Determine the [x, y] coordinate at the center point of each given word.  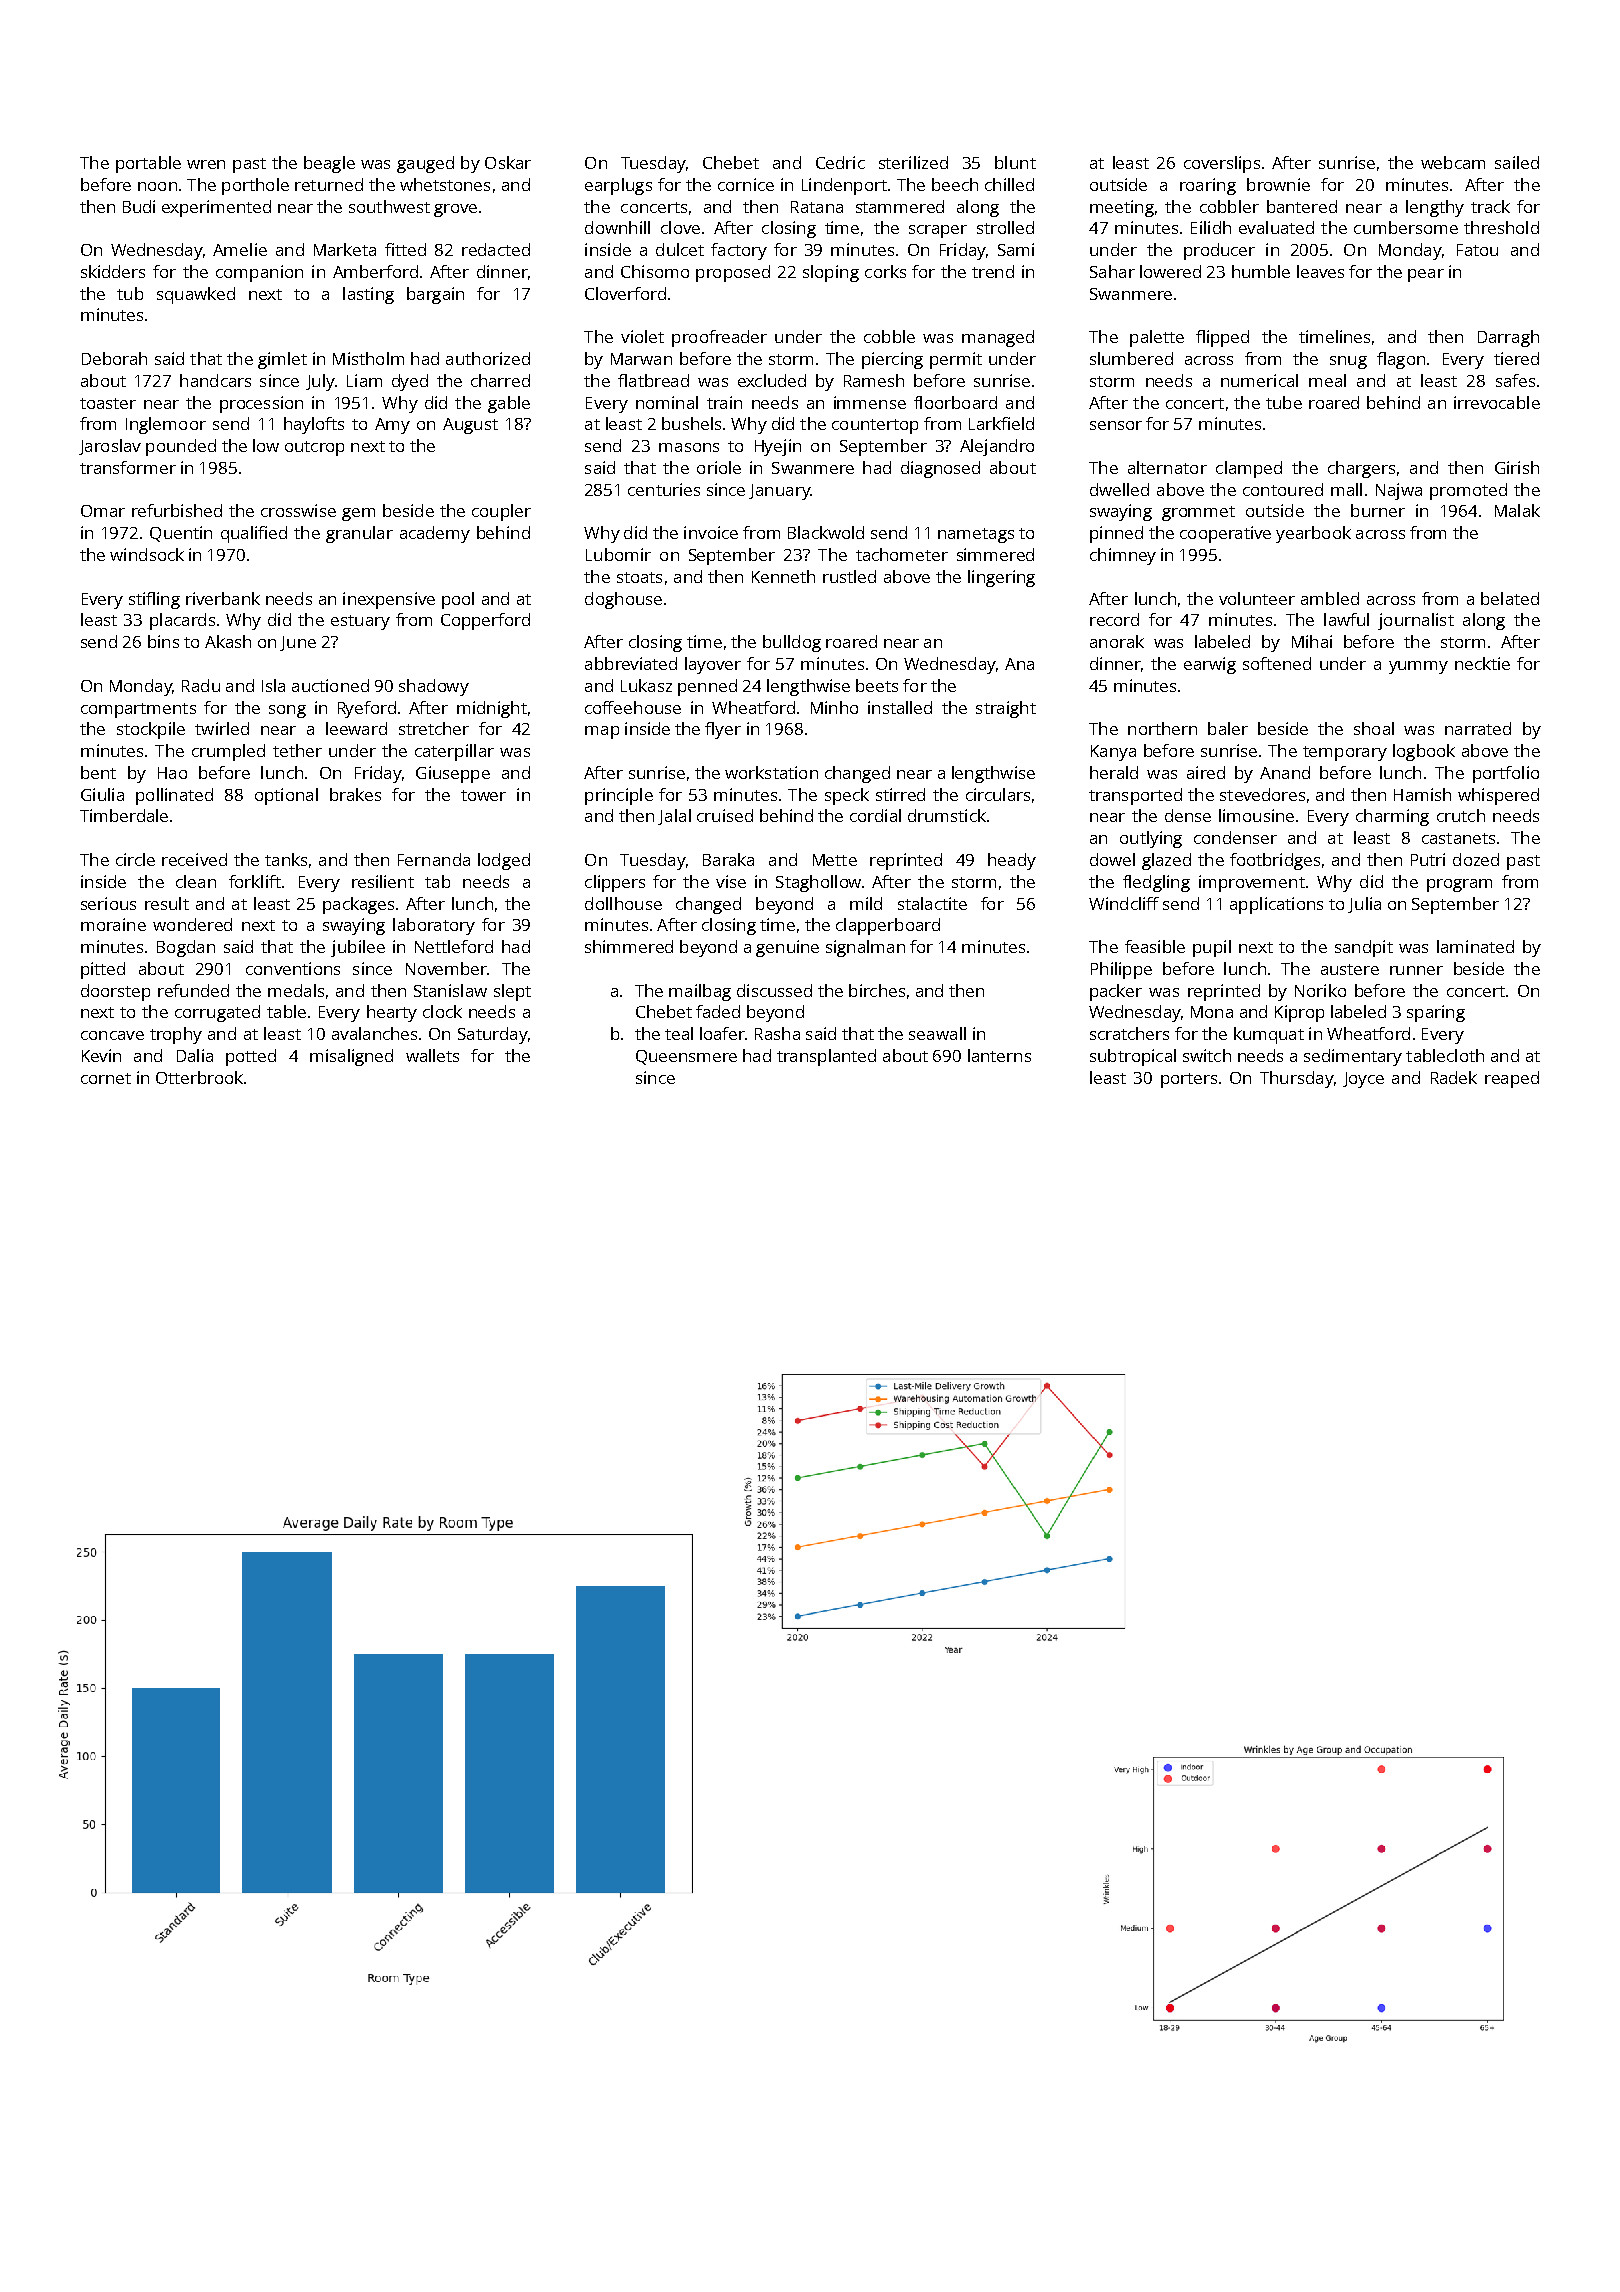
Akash [228, 641]
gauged [425, 164]
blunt [1015, 162]
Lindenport [844, 186]
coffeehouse [633, 707]
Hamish [1422, 794]
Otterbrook [199, 1077]
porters [1189, 1080]
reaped [1512, 1079]
